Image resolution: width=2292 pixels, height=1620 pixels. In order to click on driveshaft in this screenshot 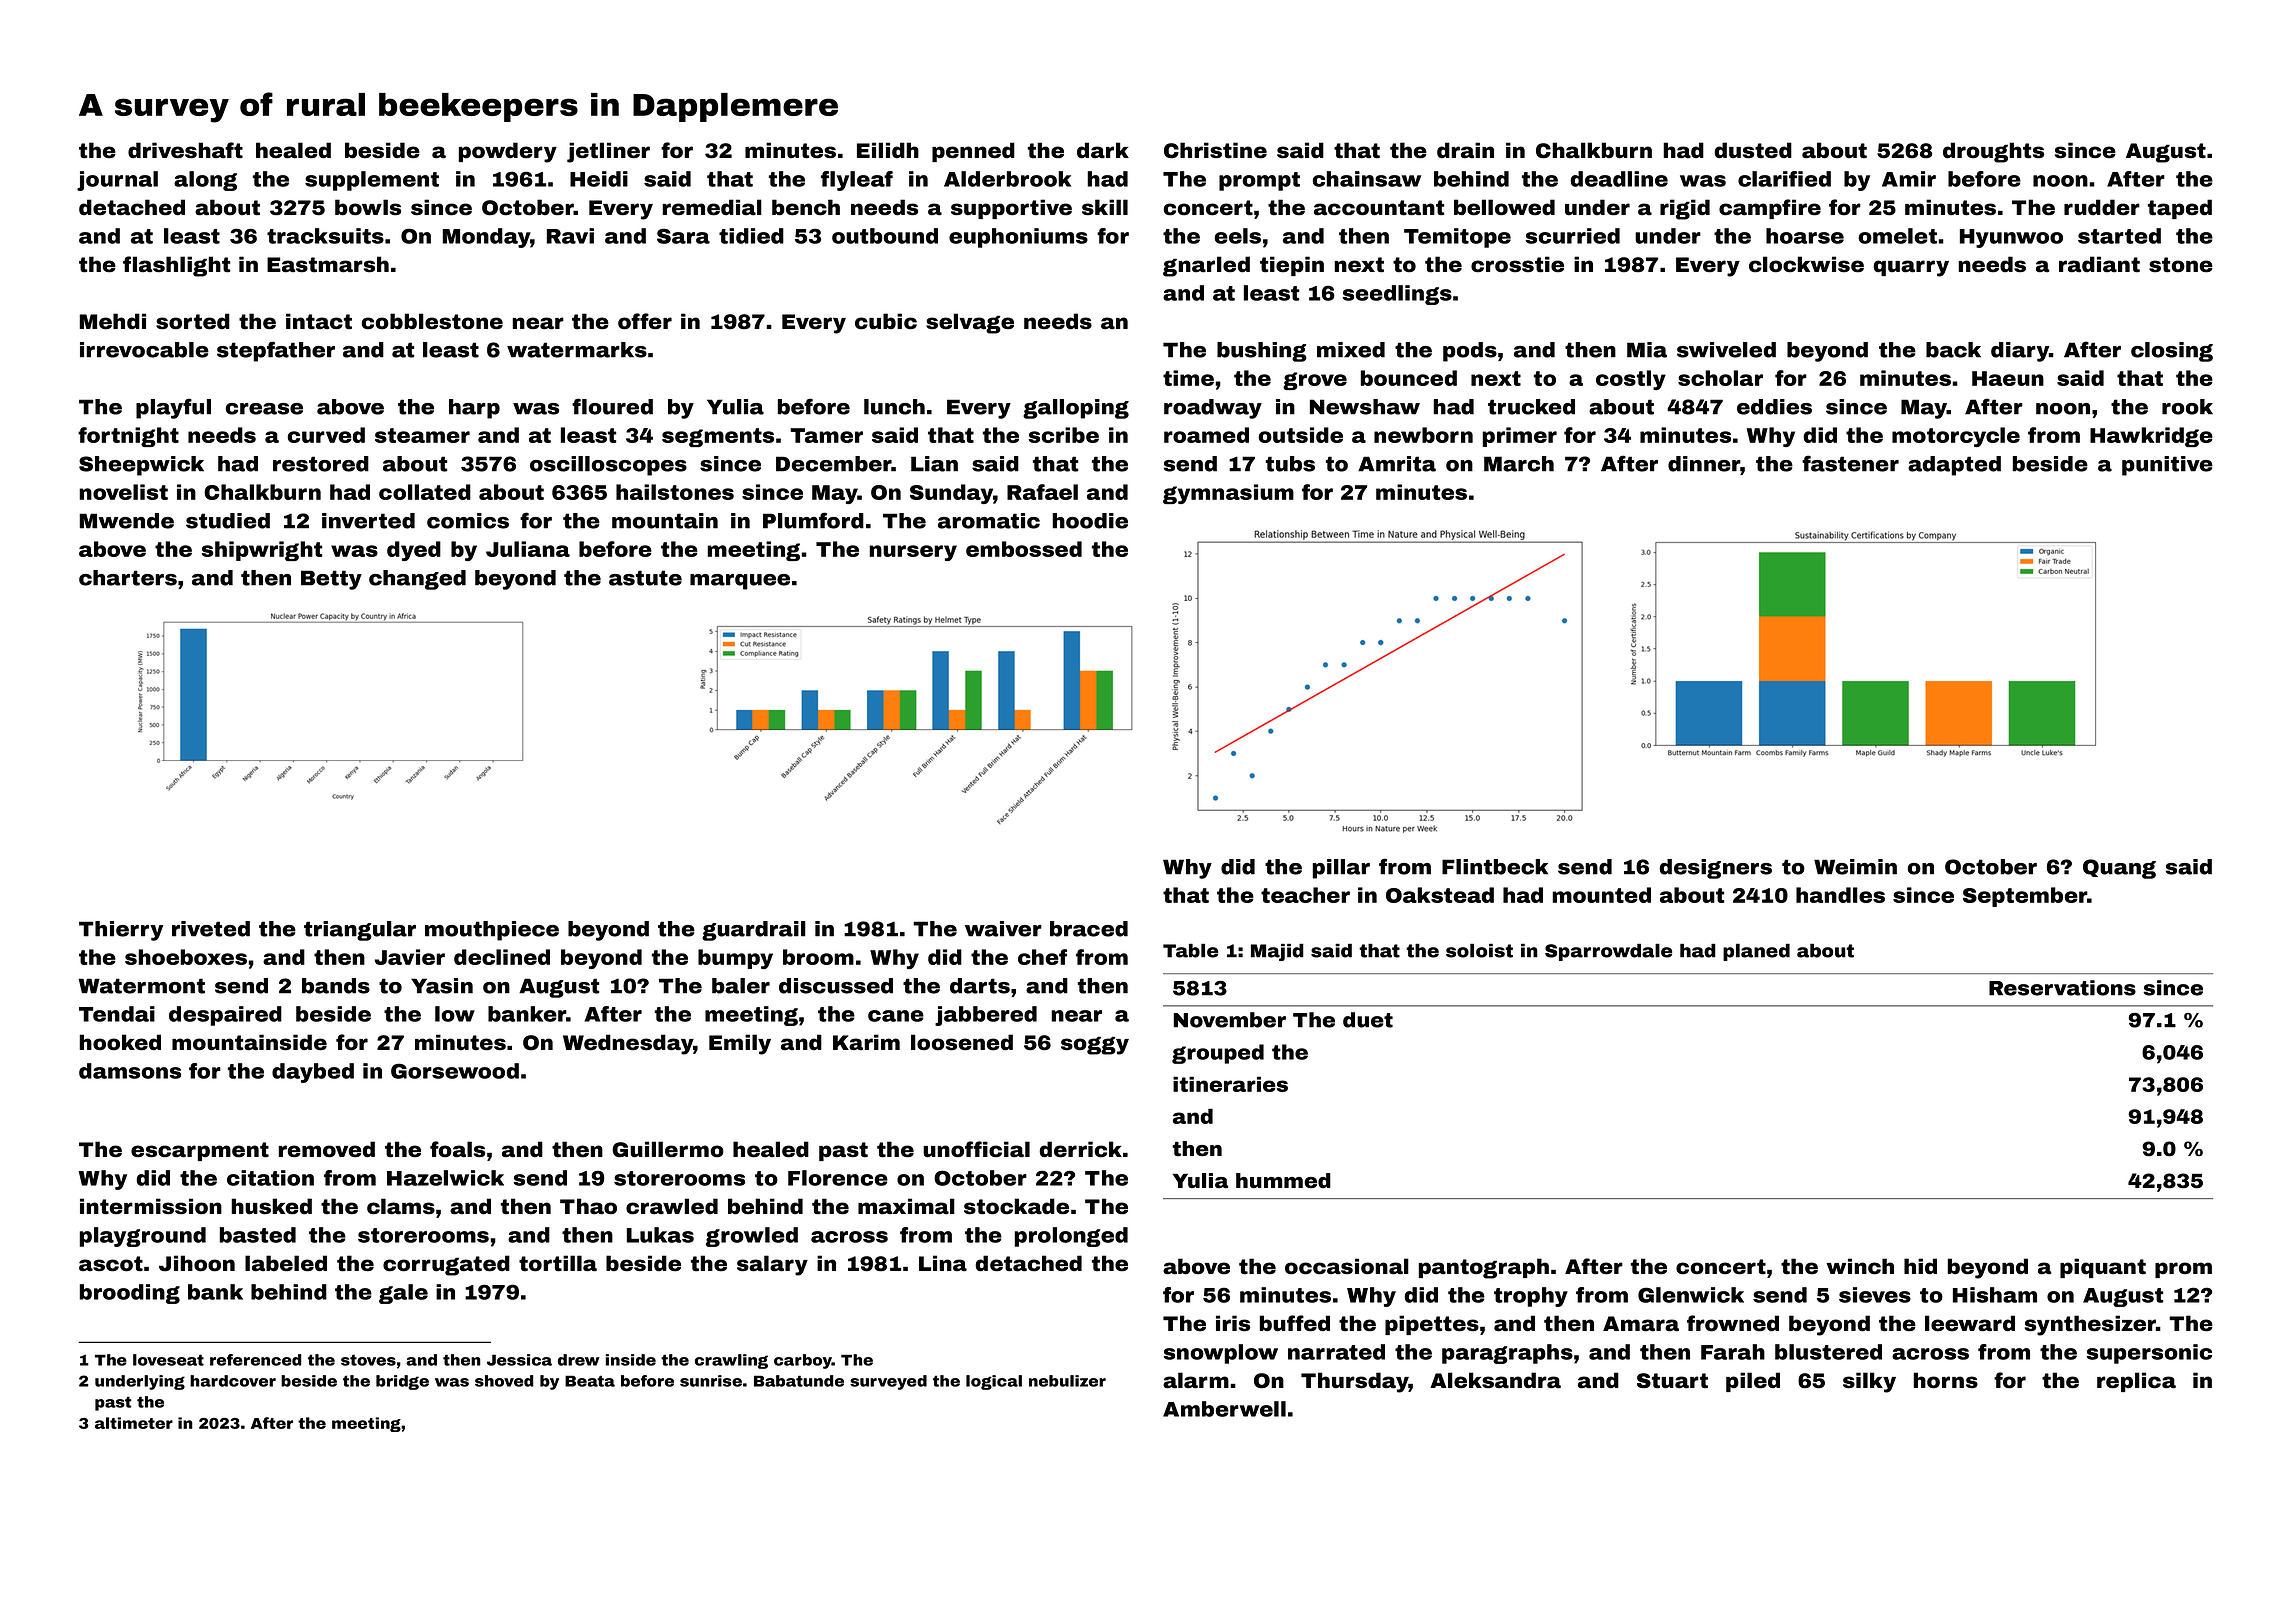, I will do `click(185, 150)`.
